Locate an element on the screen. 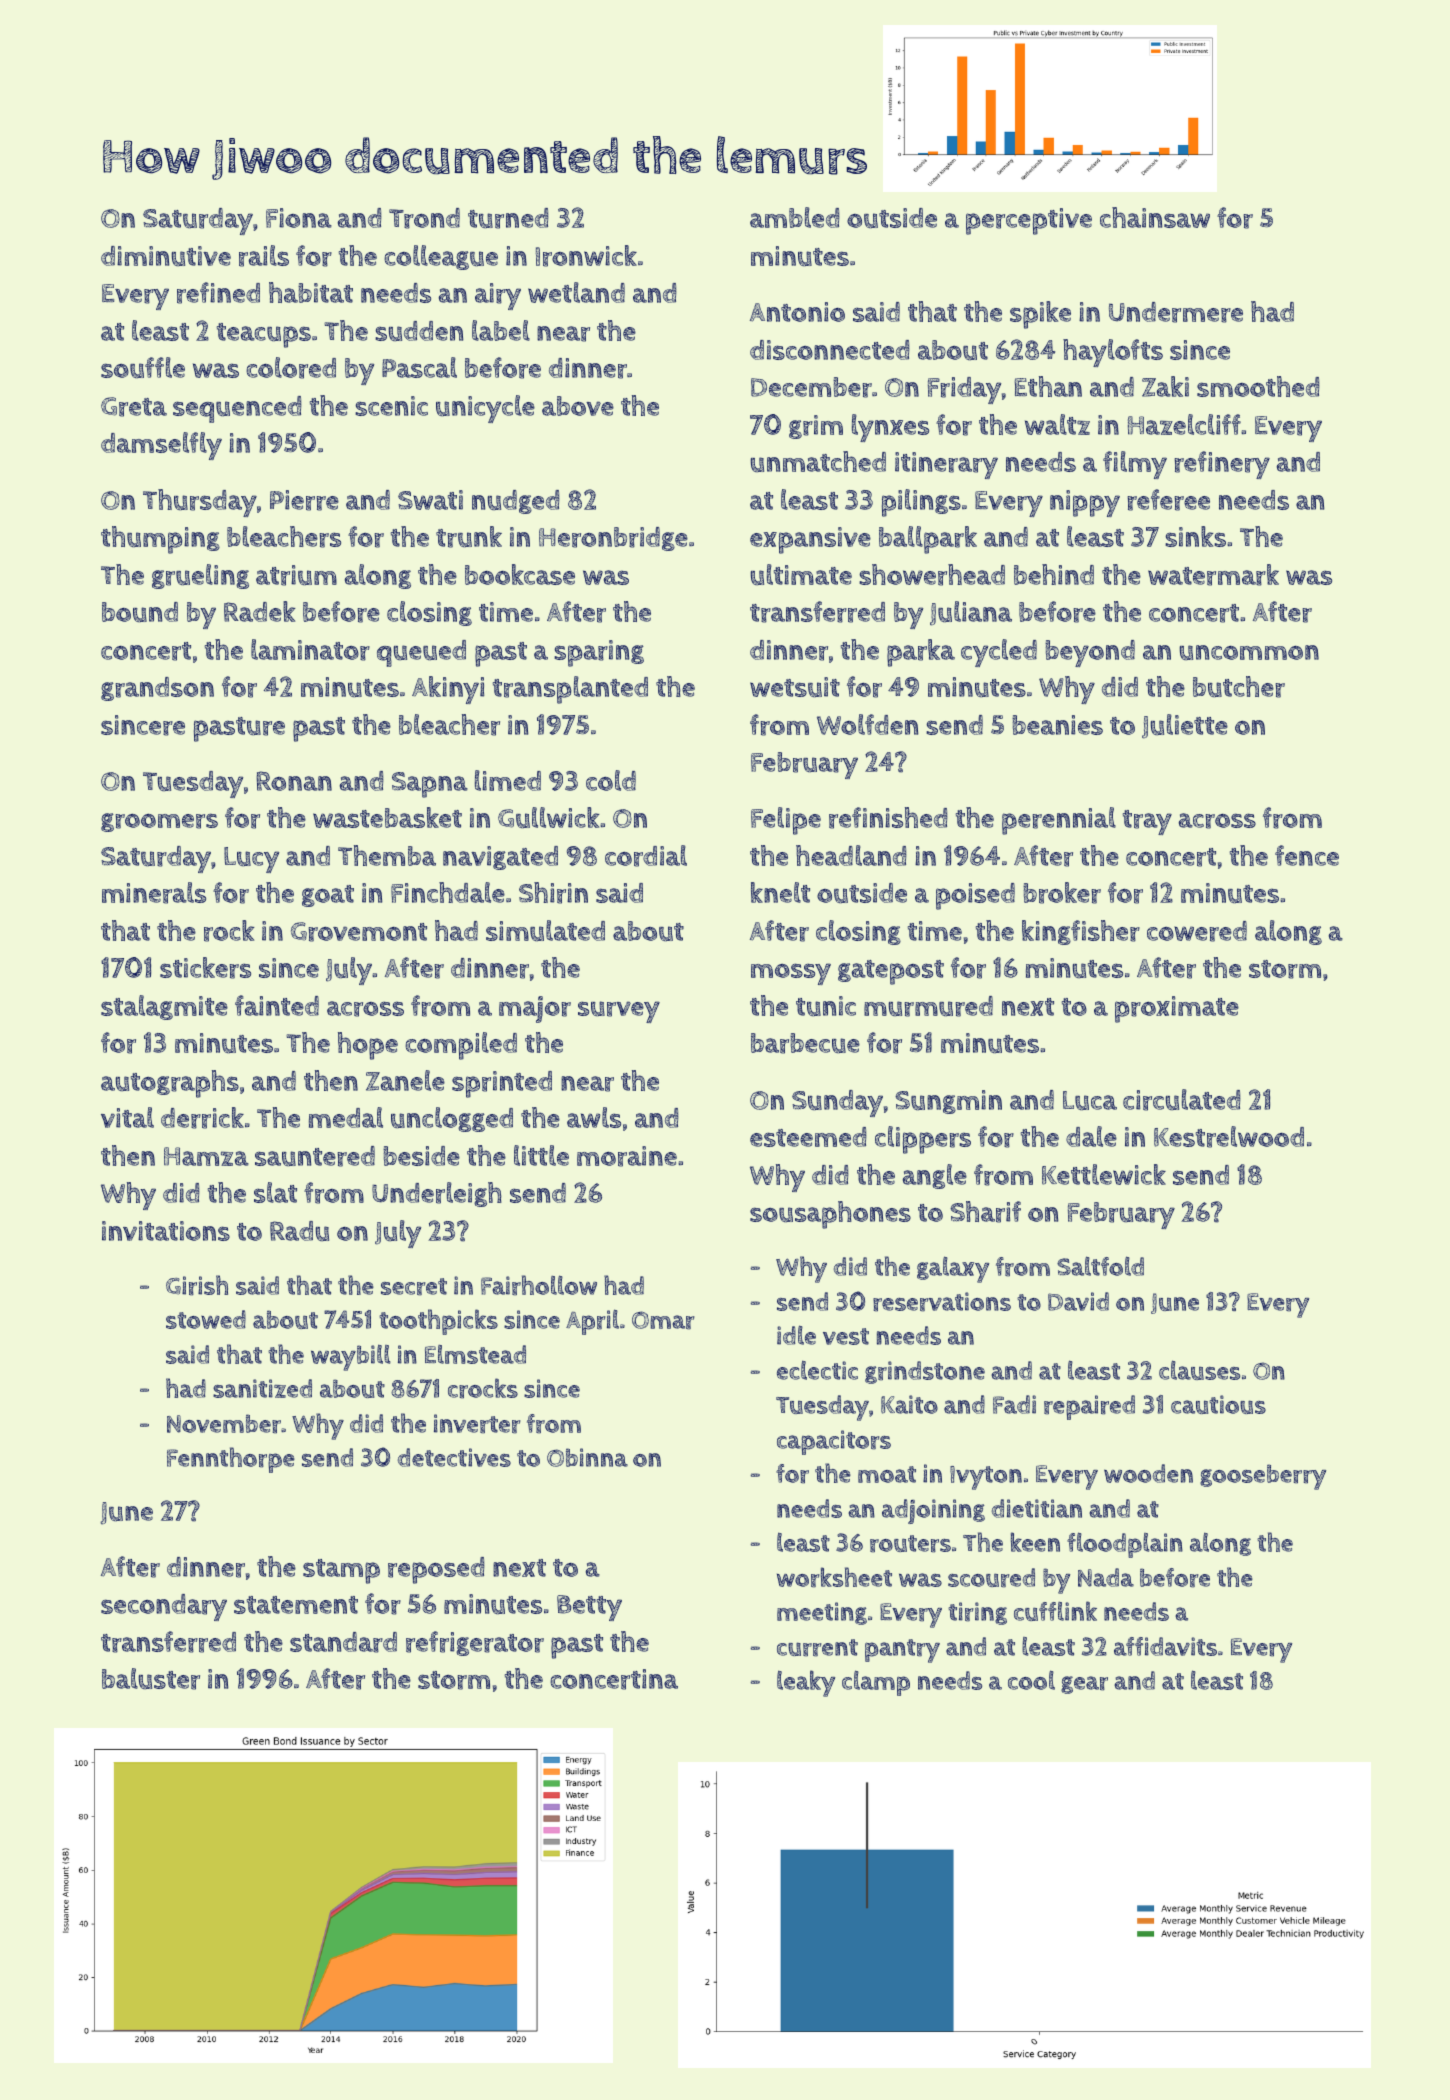 This screenshot has height=2100, width=1450. smoothed is located at coordinates (1258, 386).
